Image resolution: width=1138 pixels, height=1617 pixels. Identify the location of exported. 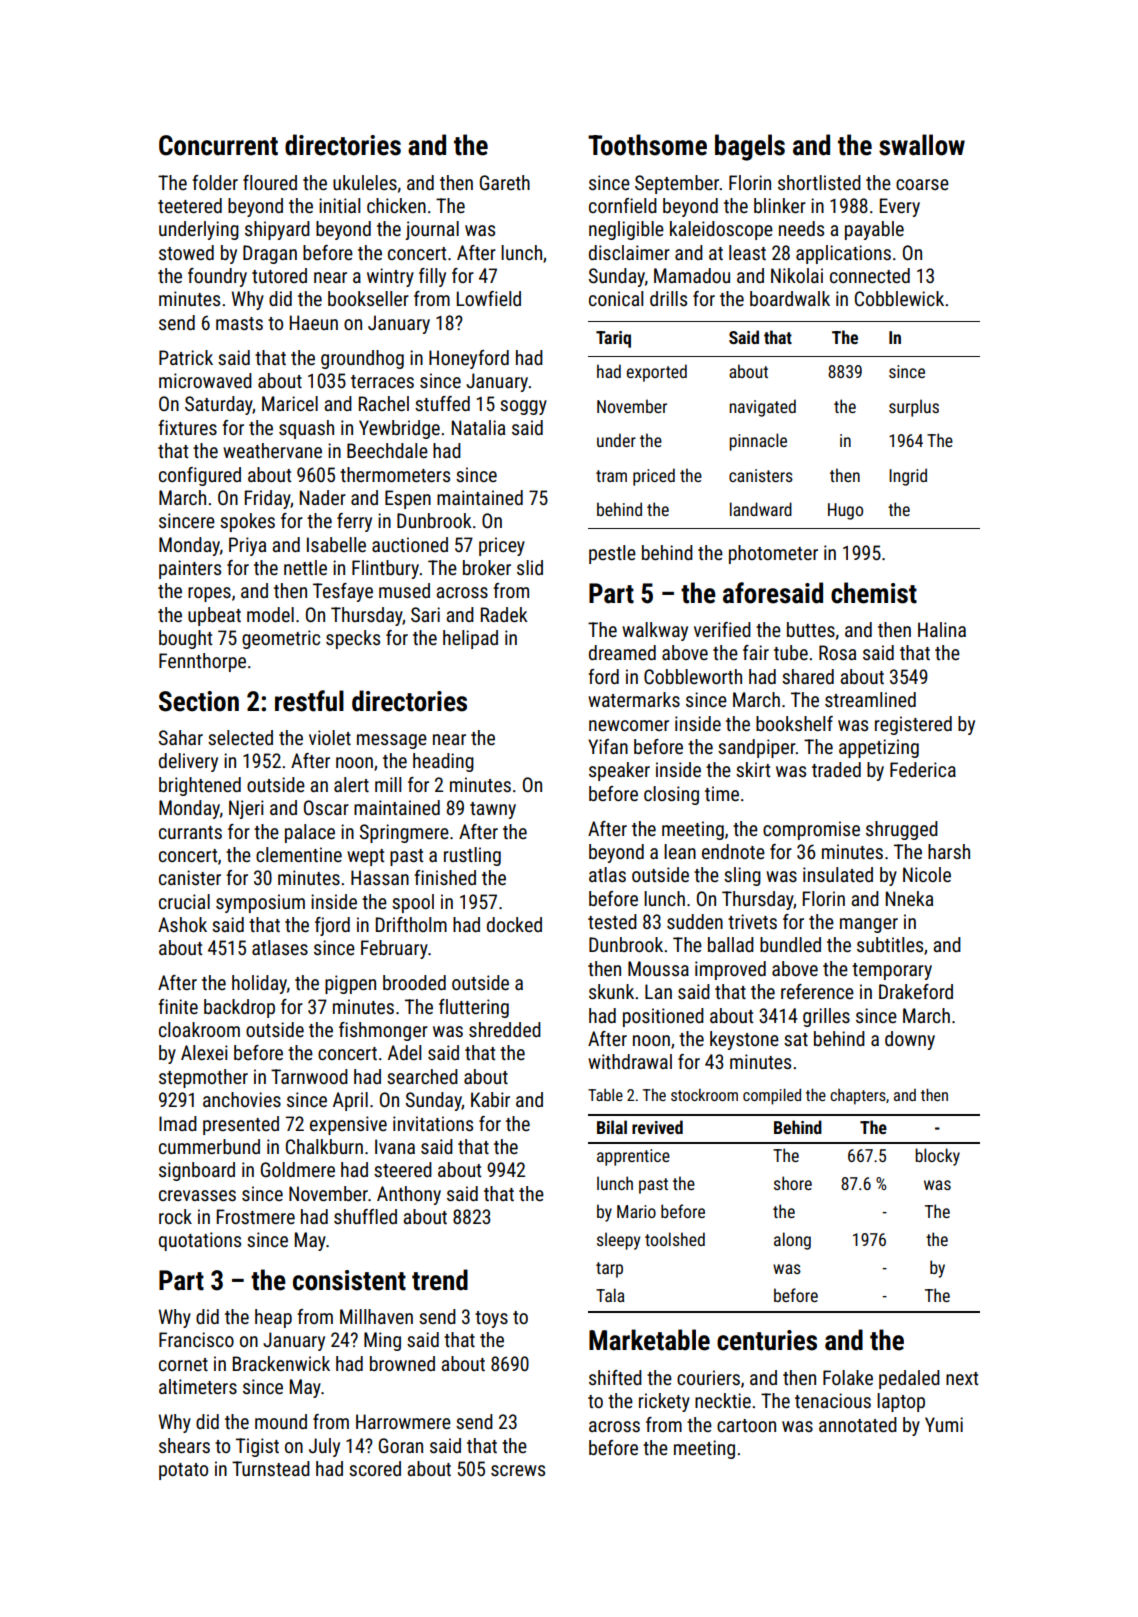
(657, 373).
